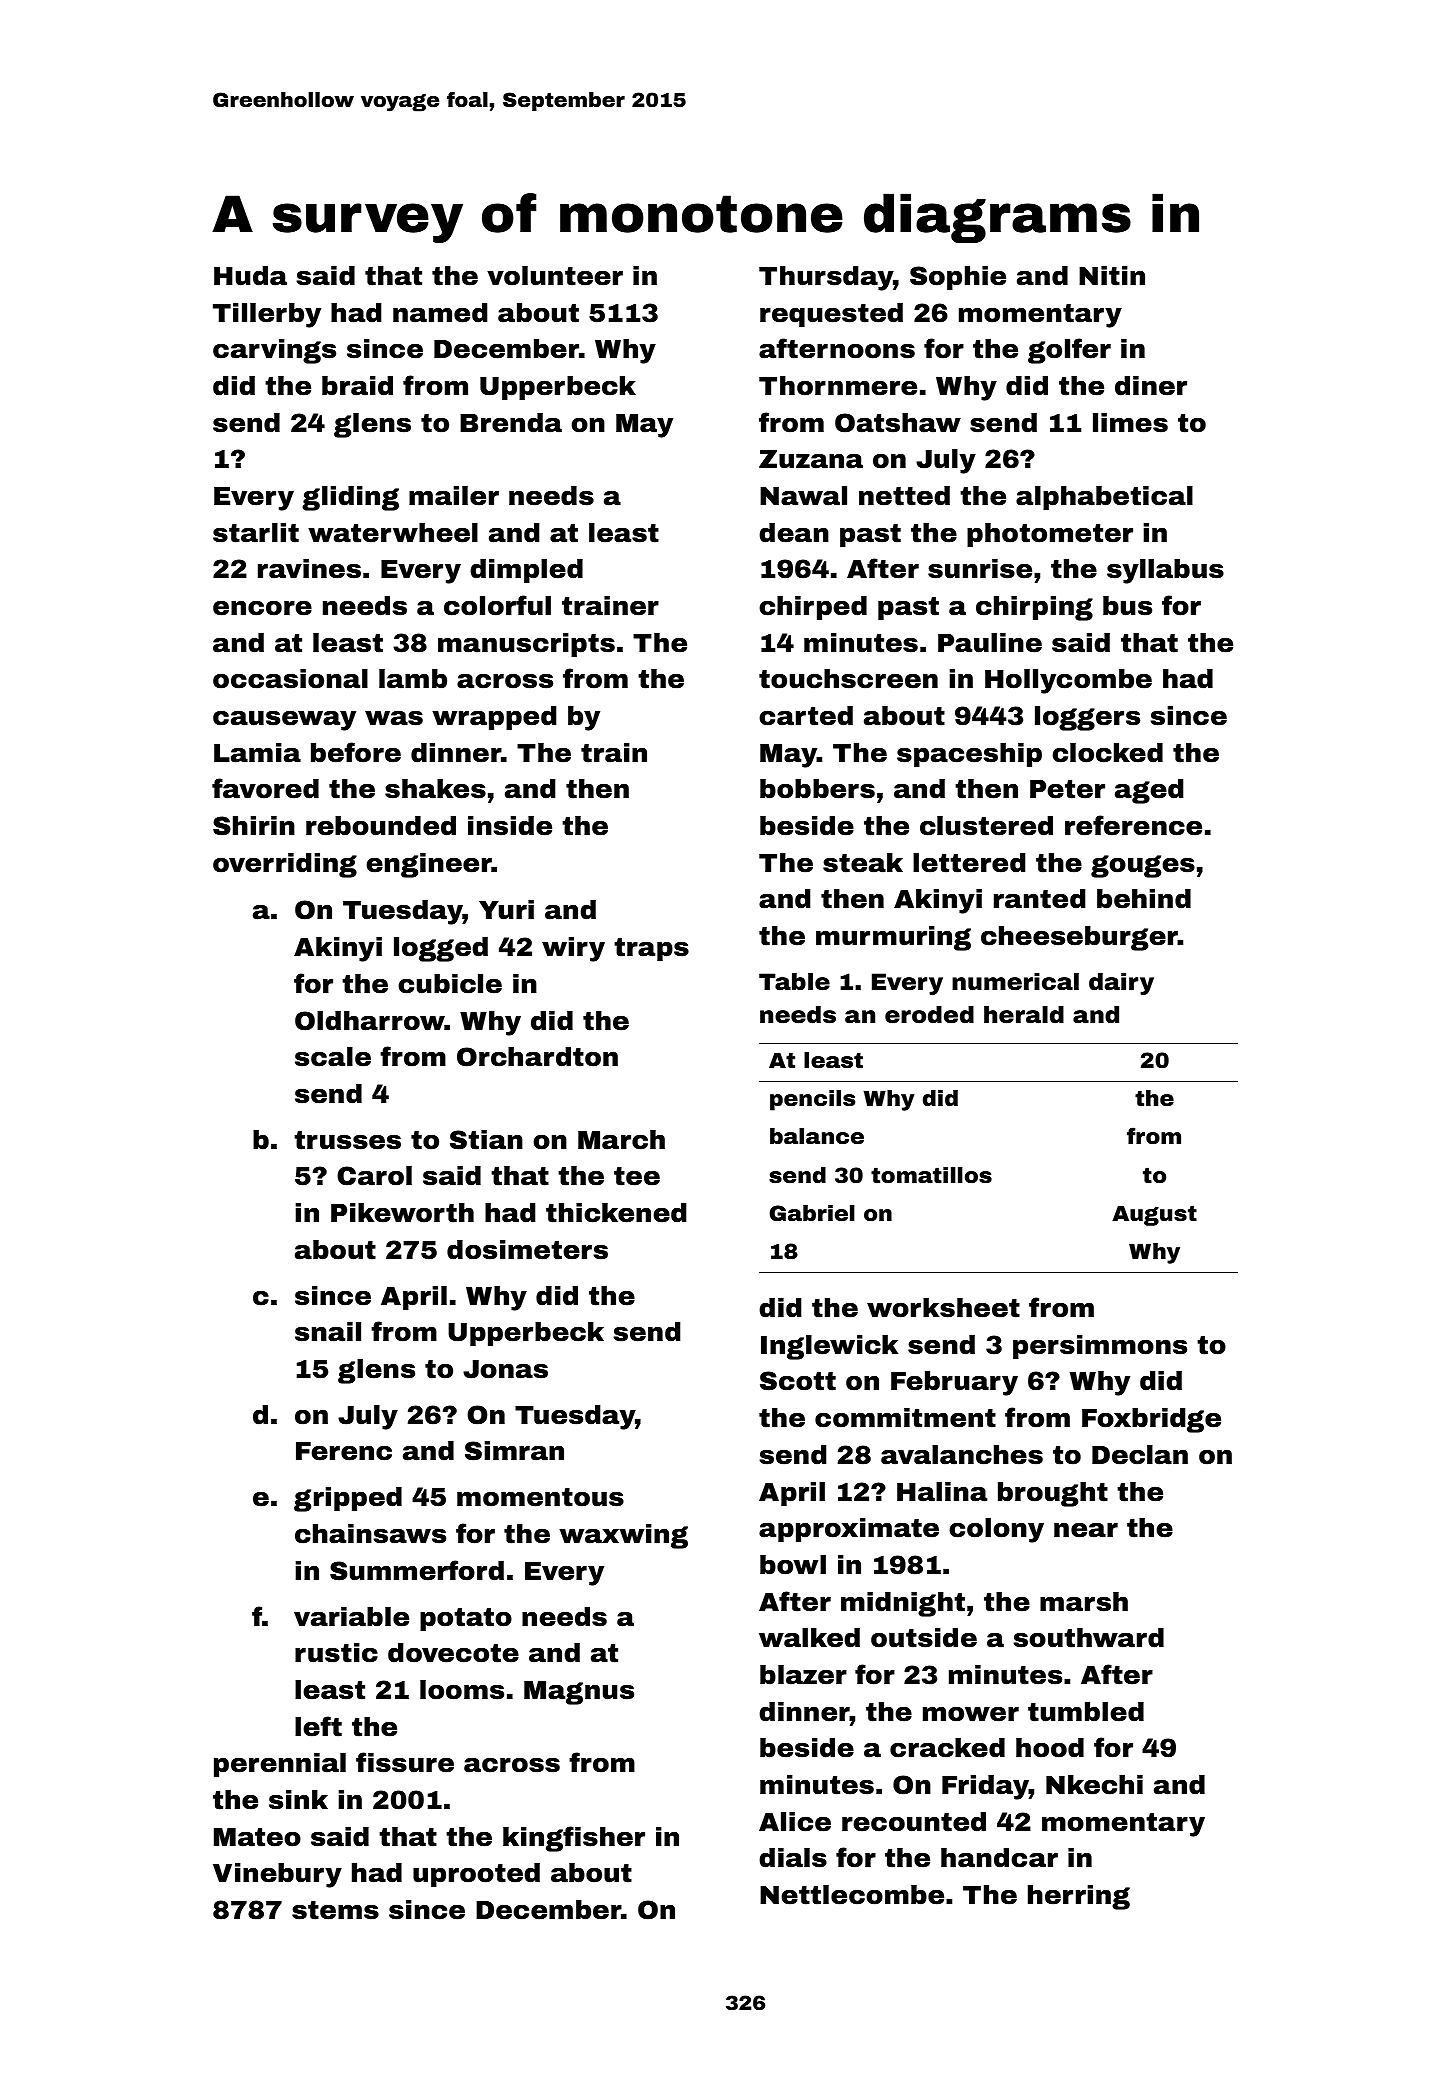 This page has width=1450, height=2100. I want to click on aged, so click(1149, 791).
